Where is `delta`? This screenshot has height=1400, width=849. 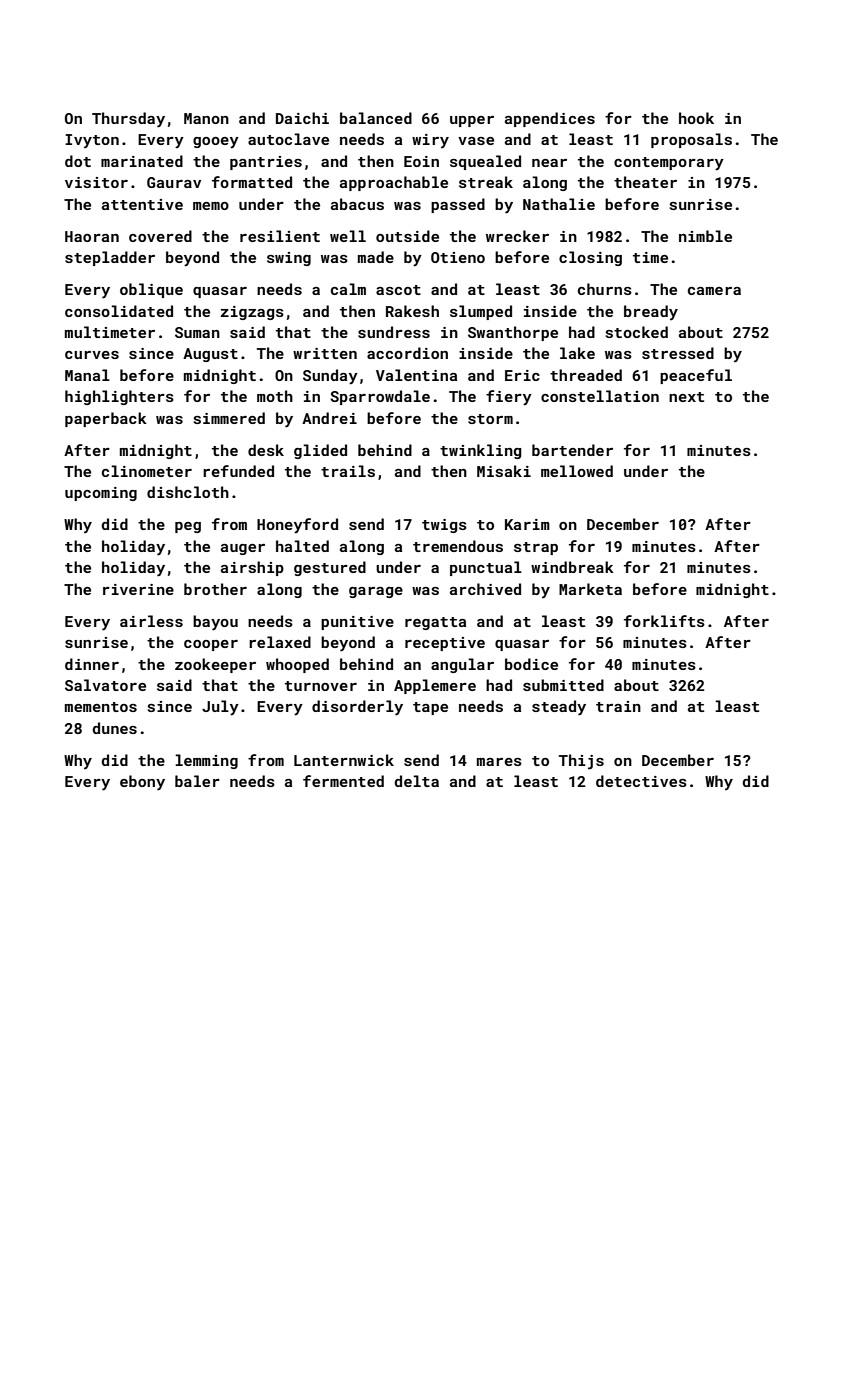 delta is located at coordinates (417, 781).
